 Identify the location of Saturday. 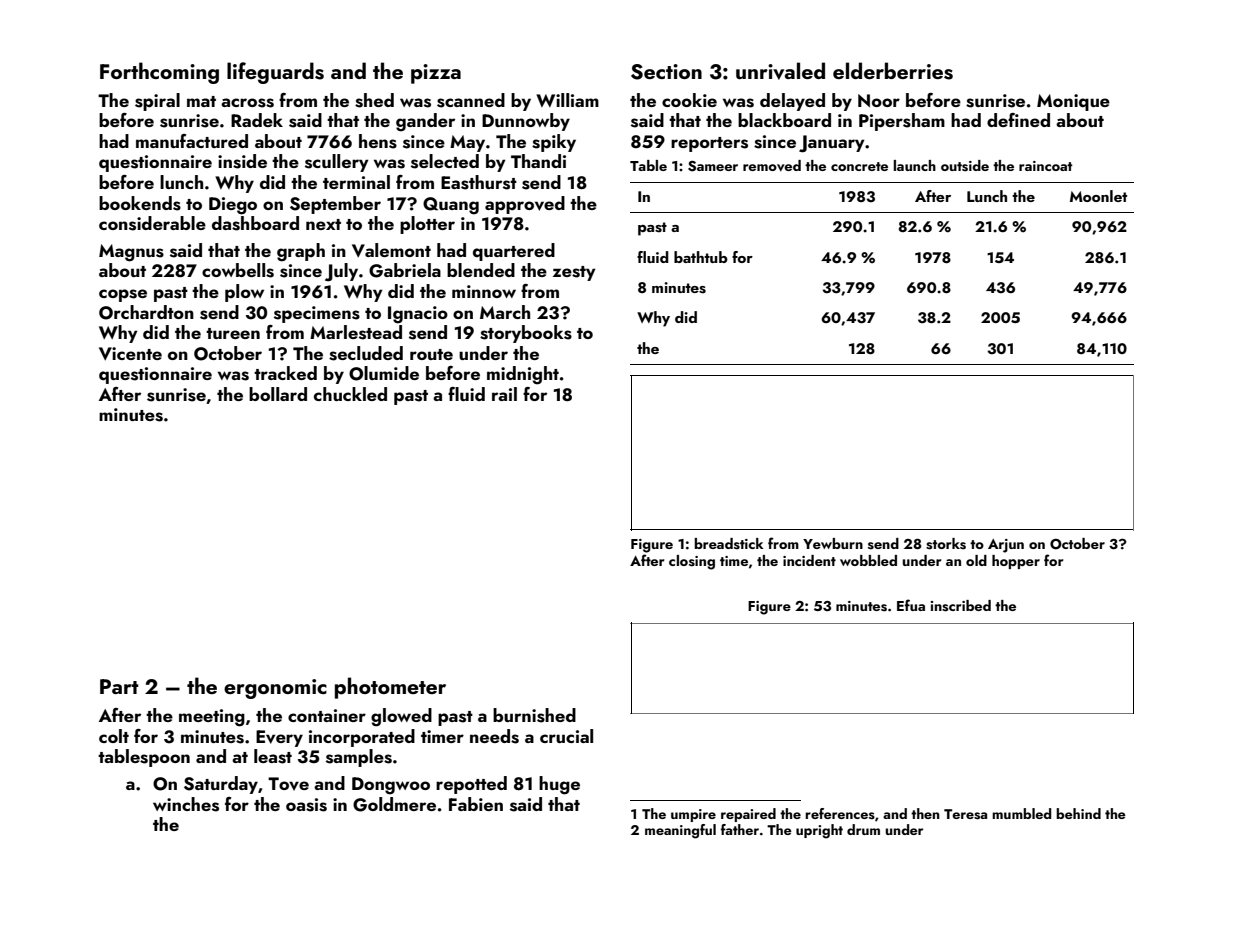
(221, 785).
